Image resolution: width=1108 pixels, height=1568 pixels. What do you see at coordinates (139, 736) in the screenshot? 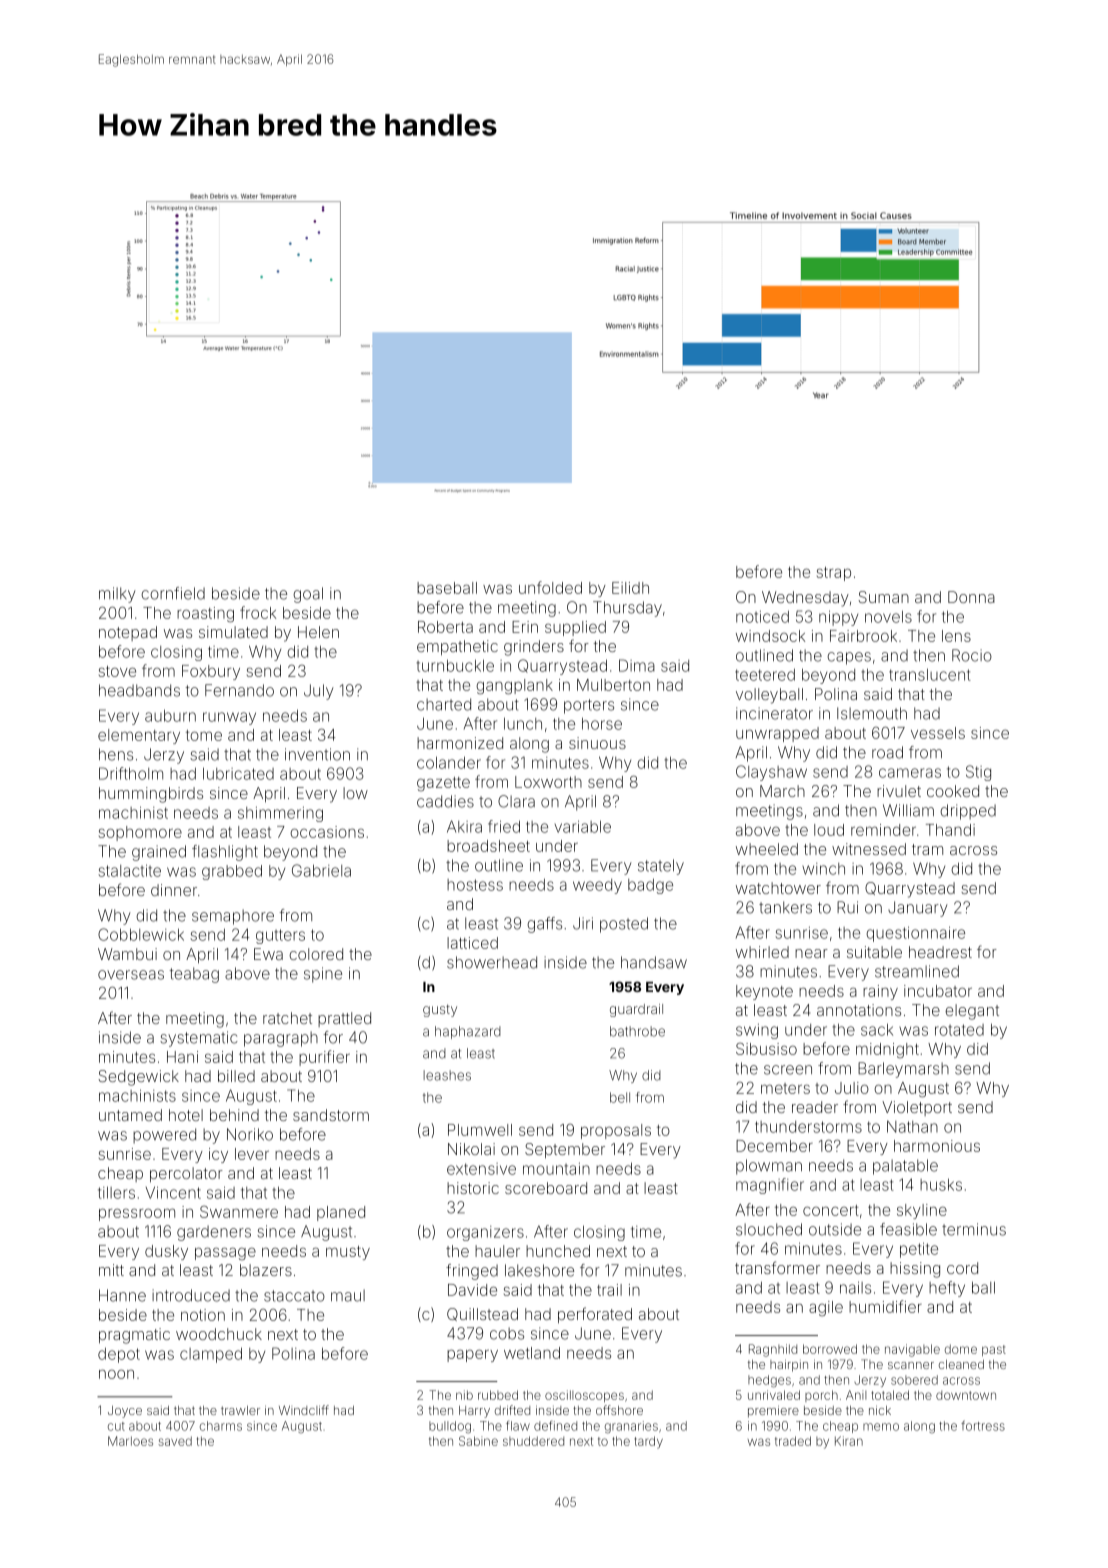
I see `elementary` at bounding box center [139, 736].
